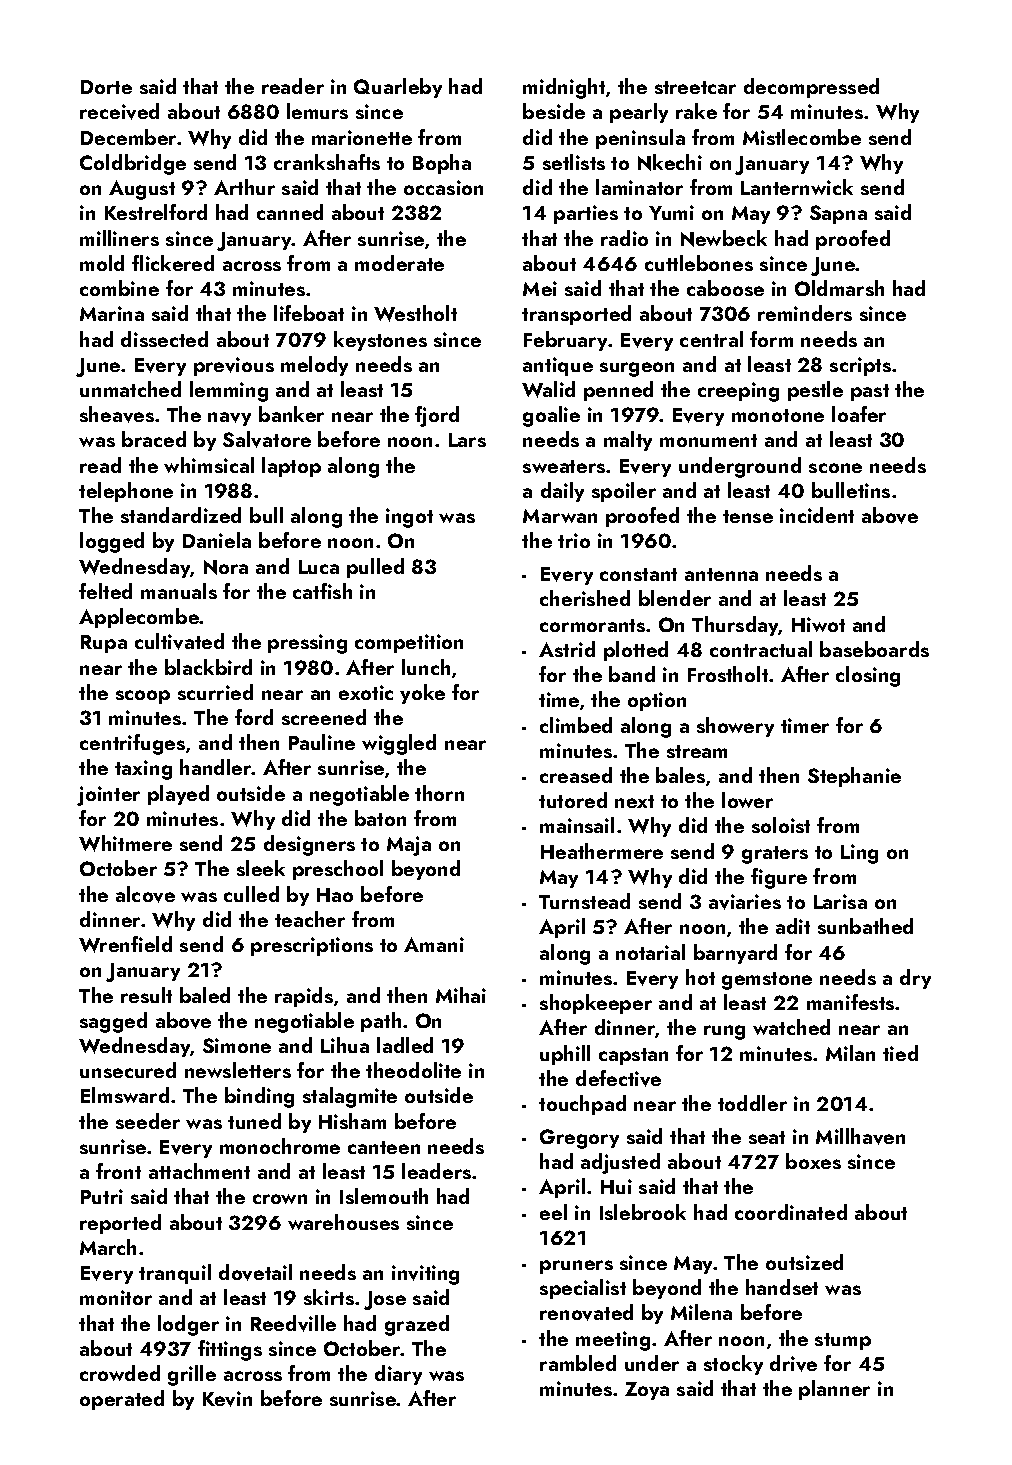  What do you see at coordinates (860, 366) in the screenshot?
I see `scripts` at bounding box center [860, 366].
